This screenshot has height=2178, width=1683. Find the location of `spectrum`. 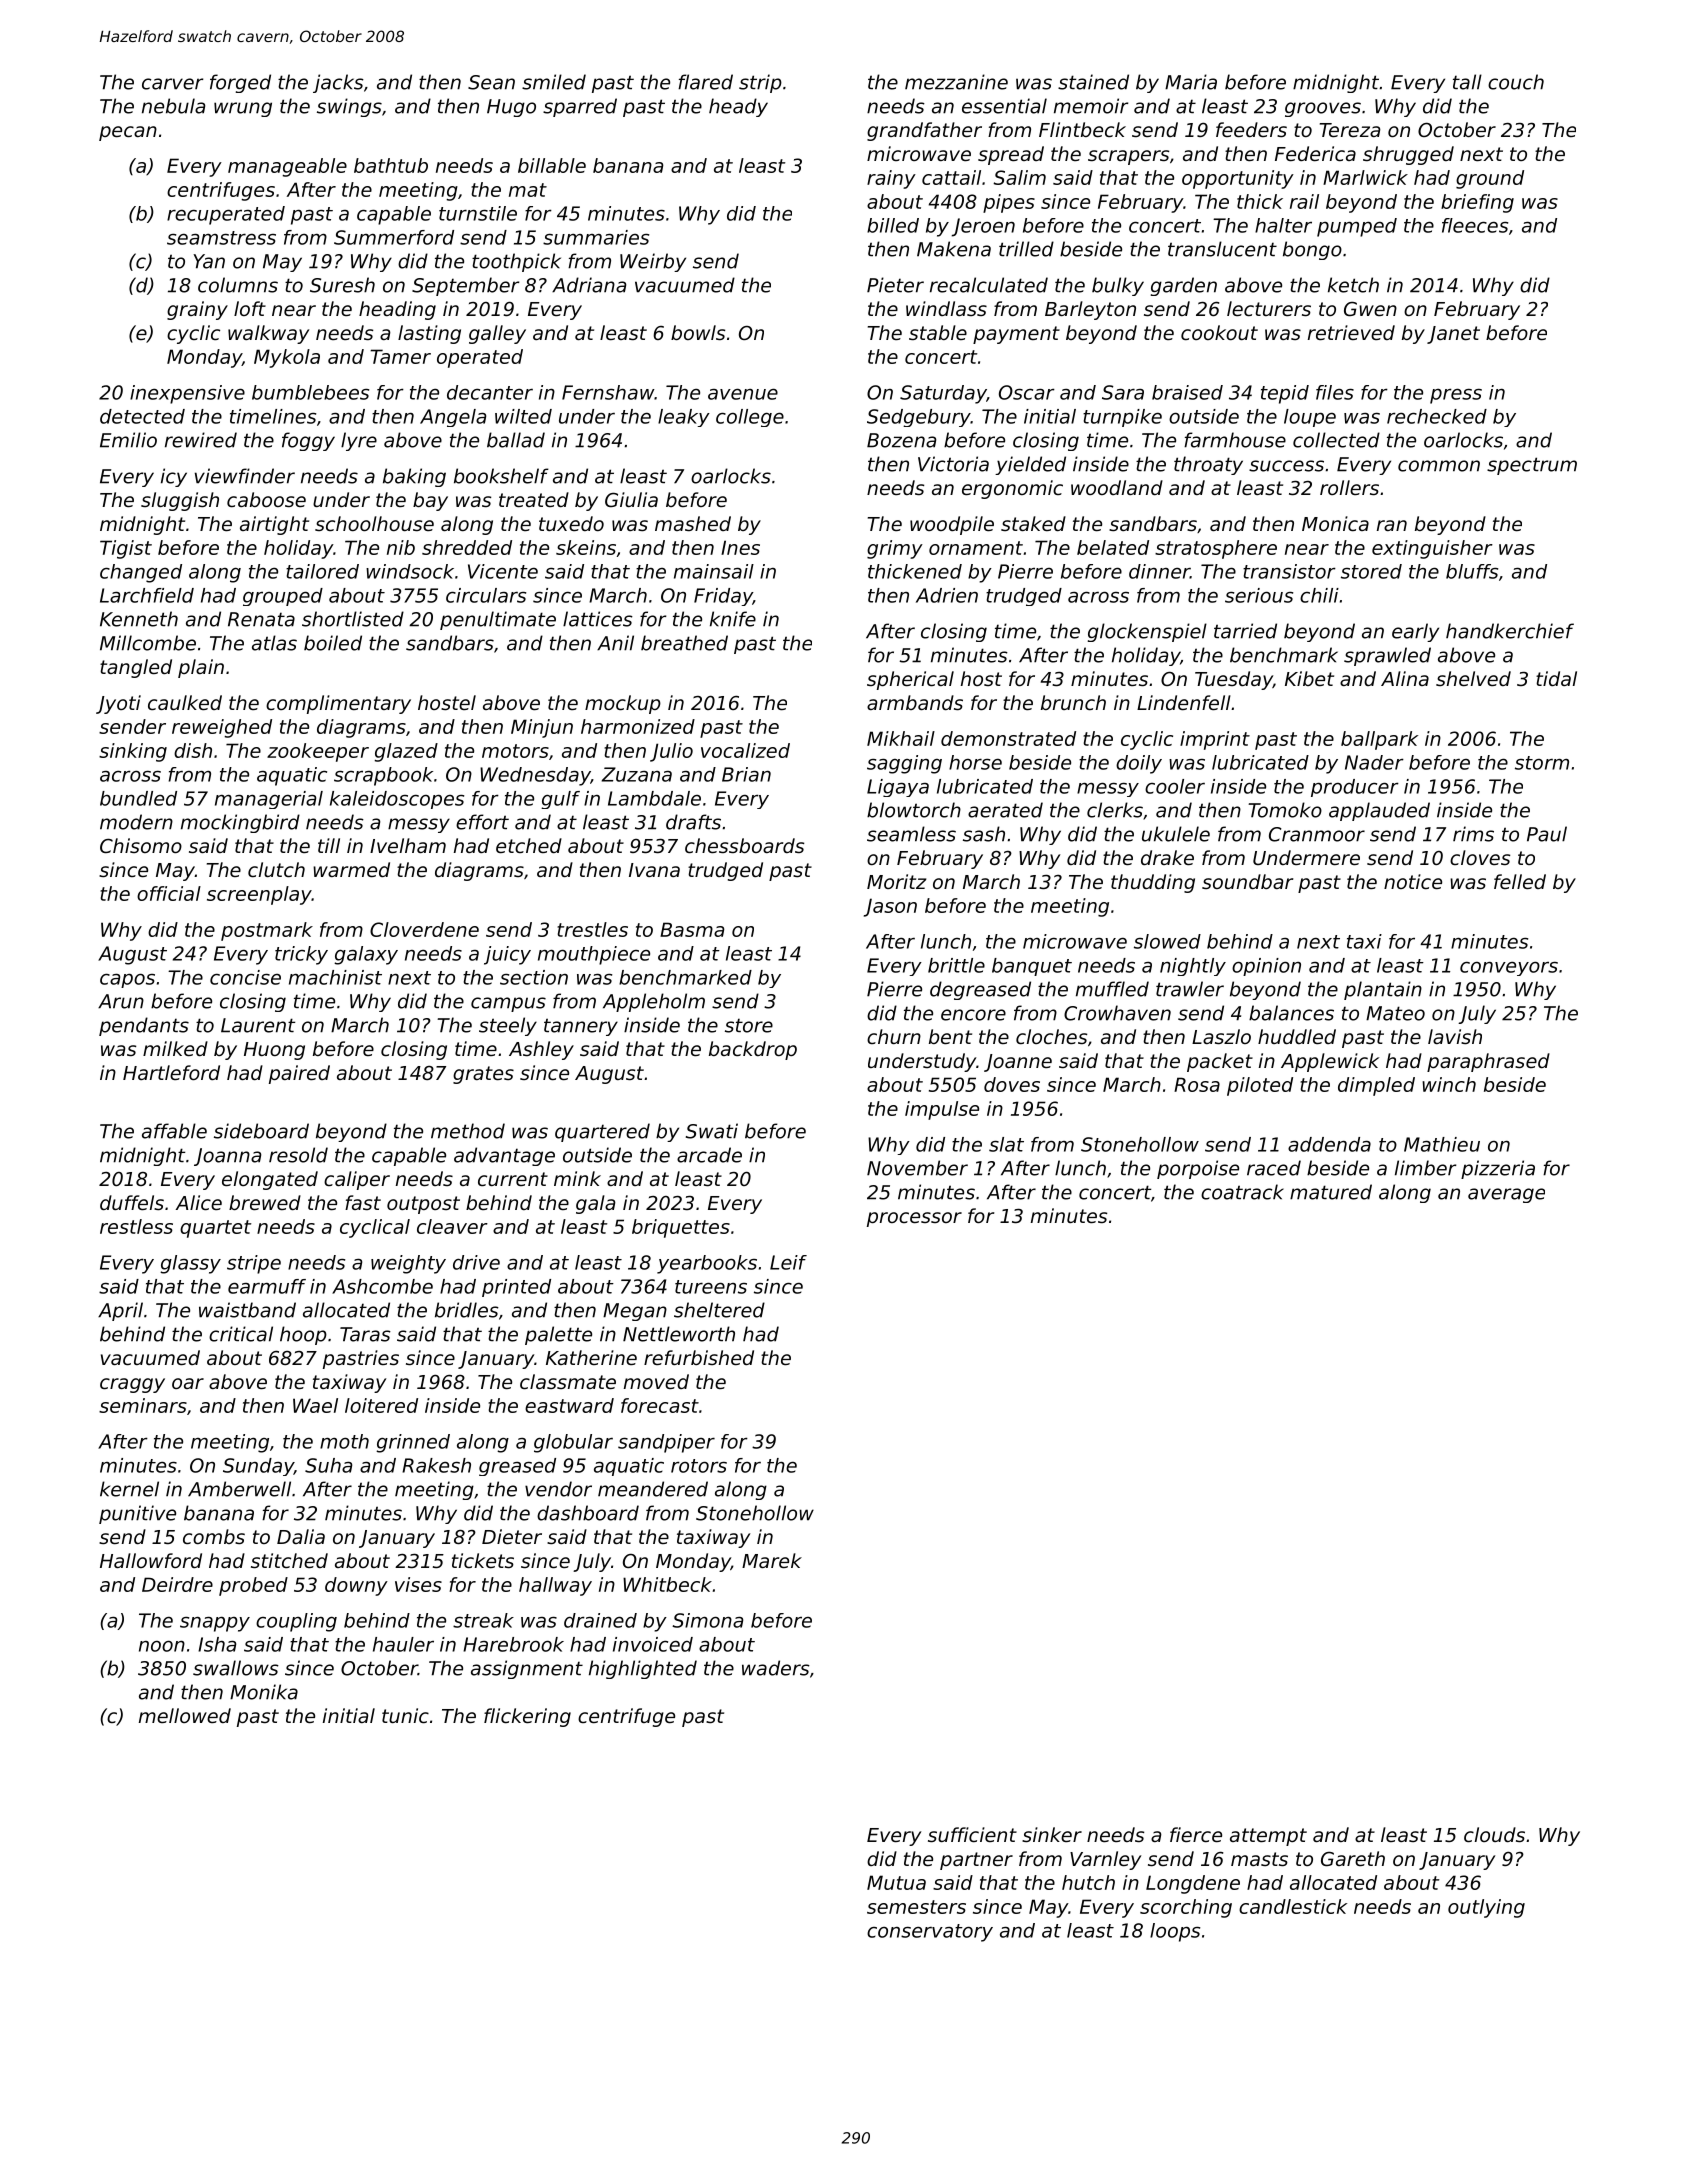

spectrum is located at coordinates (1532, 466).
